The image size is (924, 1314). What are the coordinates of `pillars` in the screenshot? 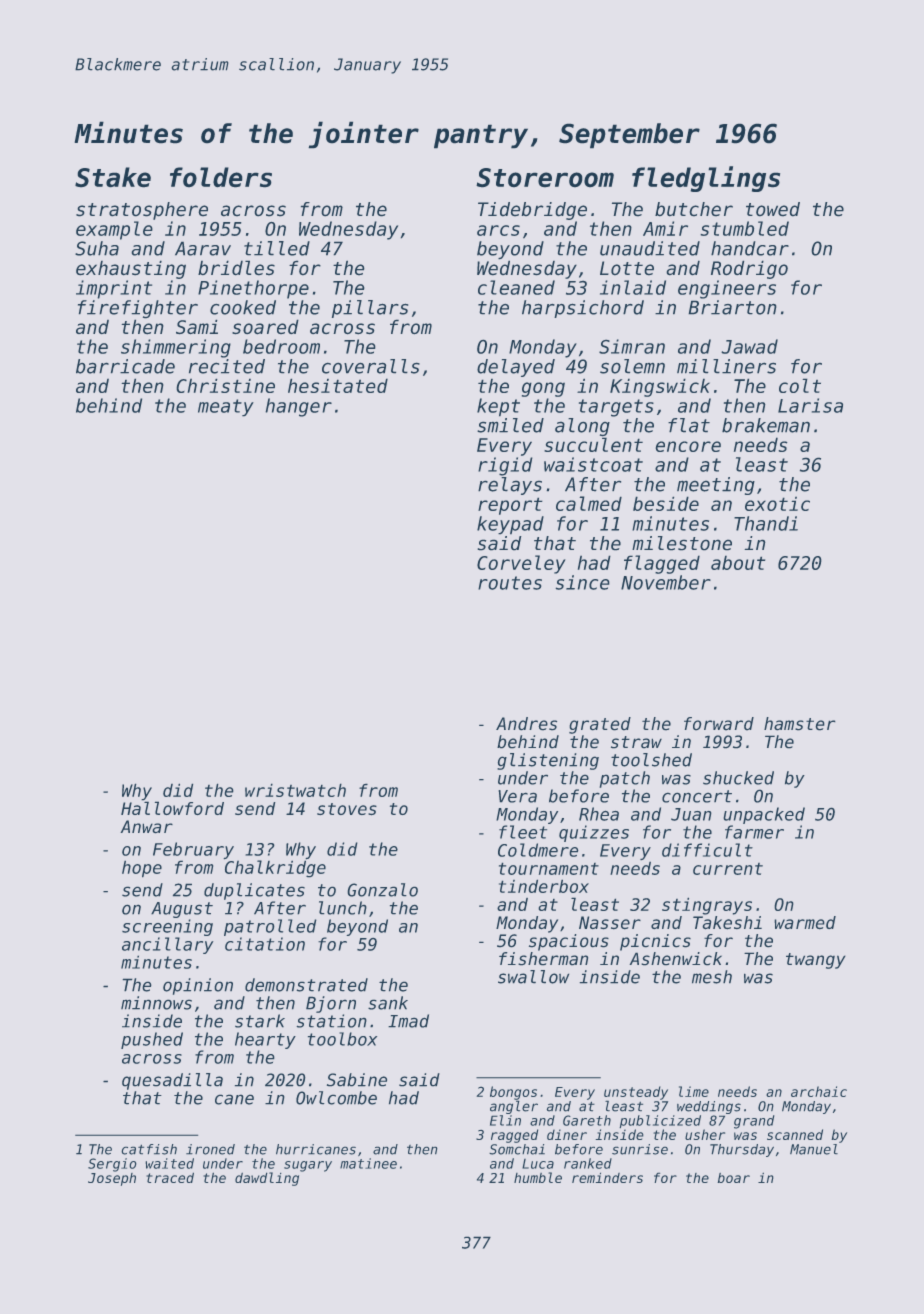 It's located at (370, 309).
